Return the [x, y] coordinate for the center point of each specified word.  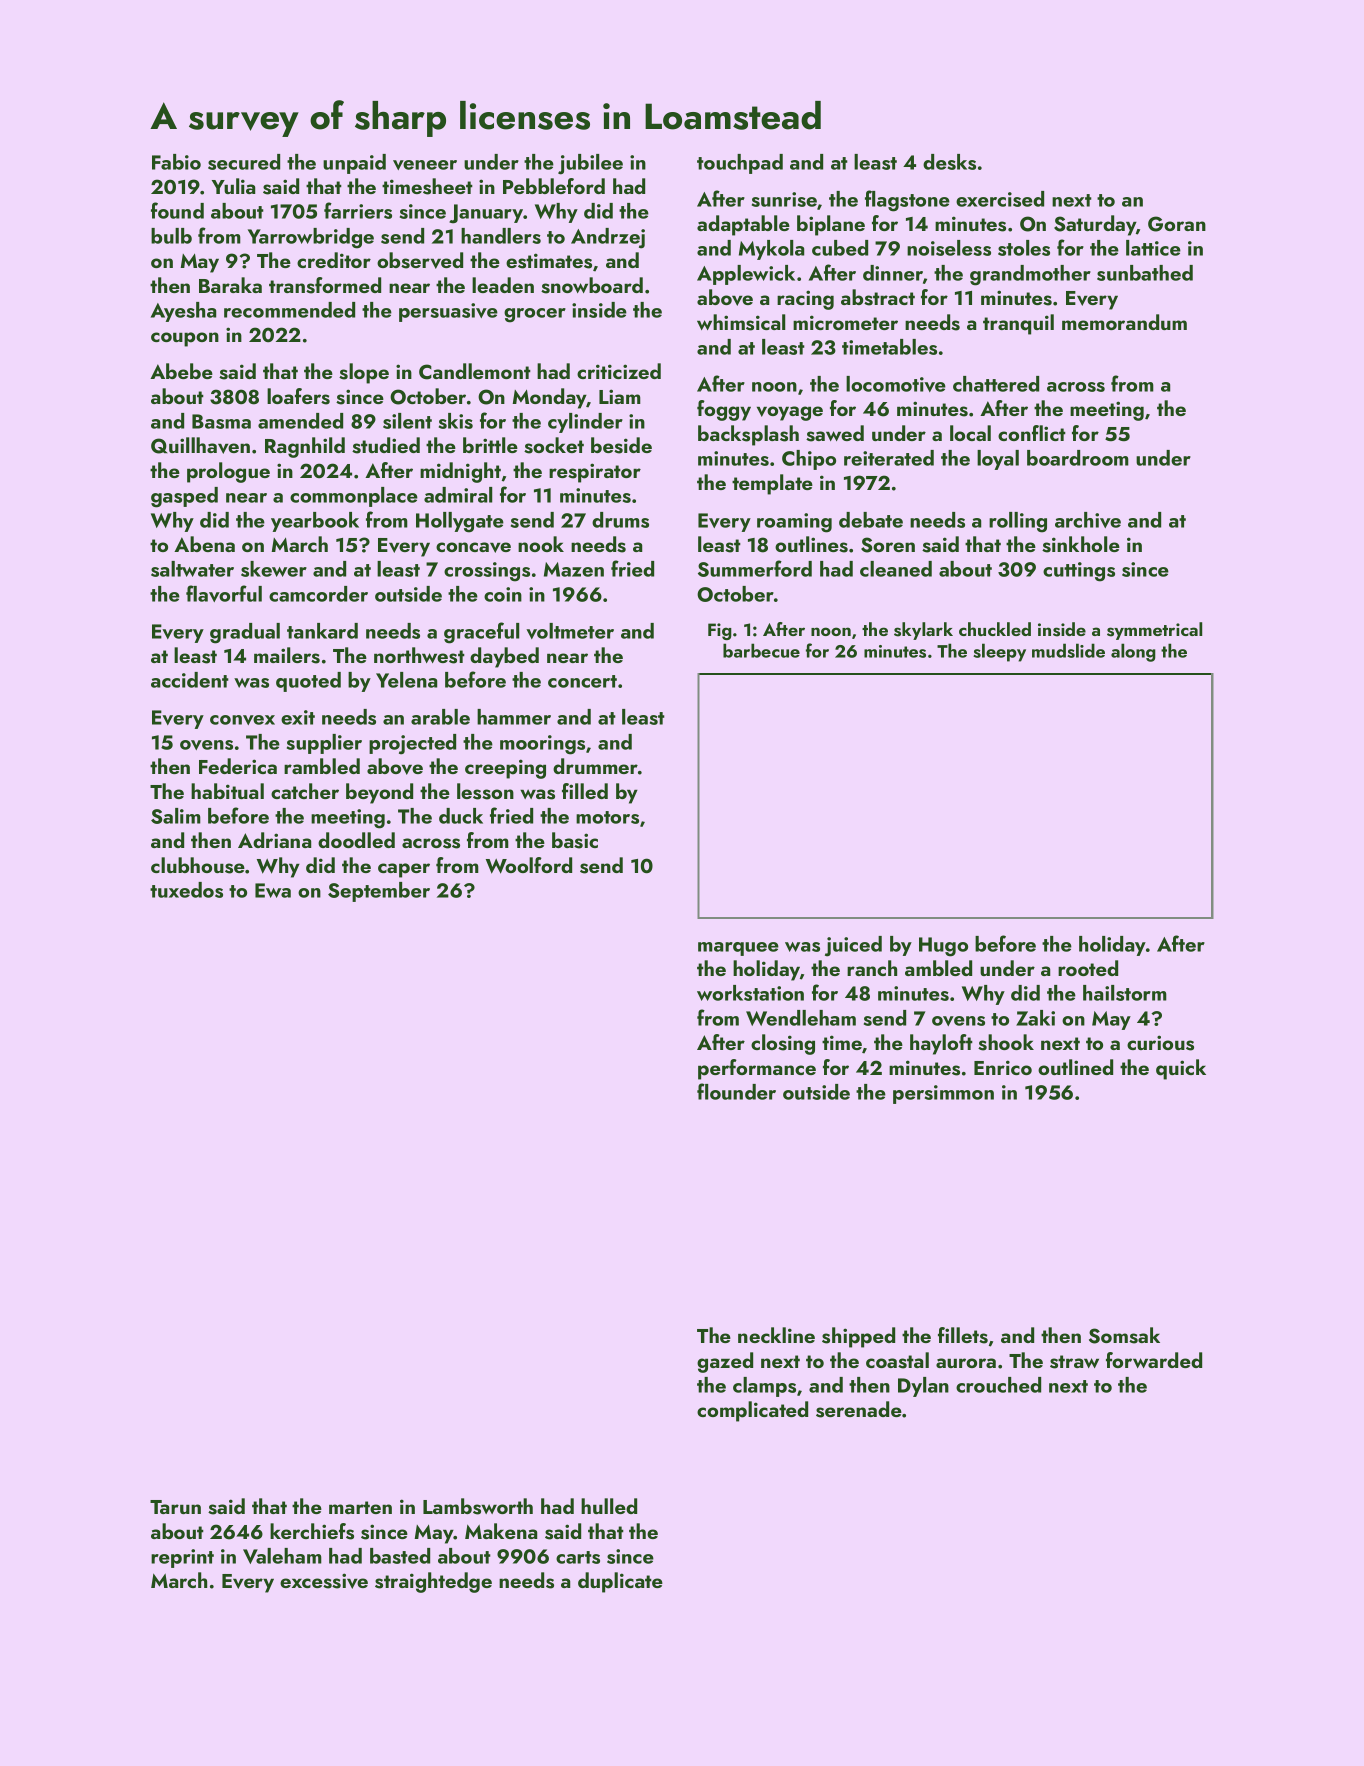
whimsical [741, 322]
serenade [859, 1409]
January [486, 214]
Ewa [273, 890]
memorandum [1124, 322]
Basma [221, 421]
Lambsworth [478, 1506]
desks [949, 162]
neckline [776, 1335]
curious [1160, 1043]
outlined [1075, 1067]
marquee [738, 949]
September [379, 892]
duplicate [620, 1582]
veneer [425, 165]
